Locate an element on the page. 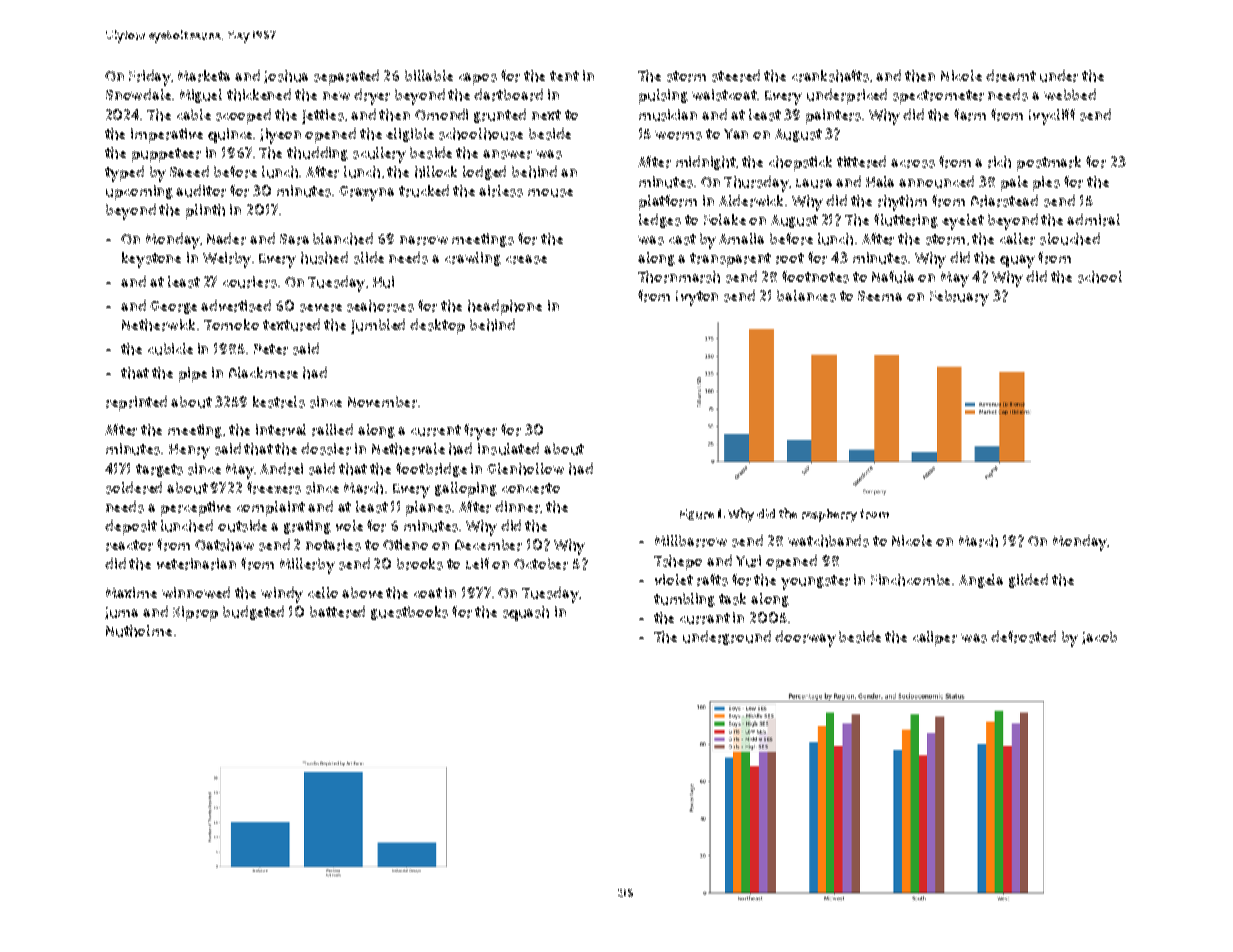  budgeted is located at coordinates (253, 613).
